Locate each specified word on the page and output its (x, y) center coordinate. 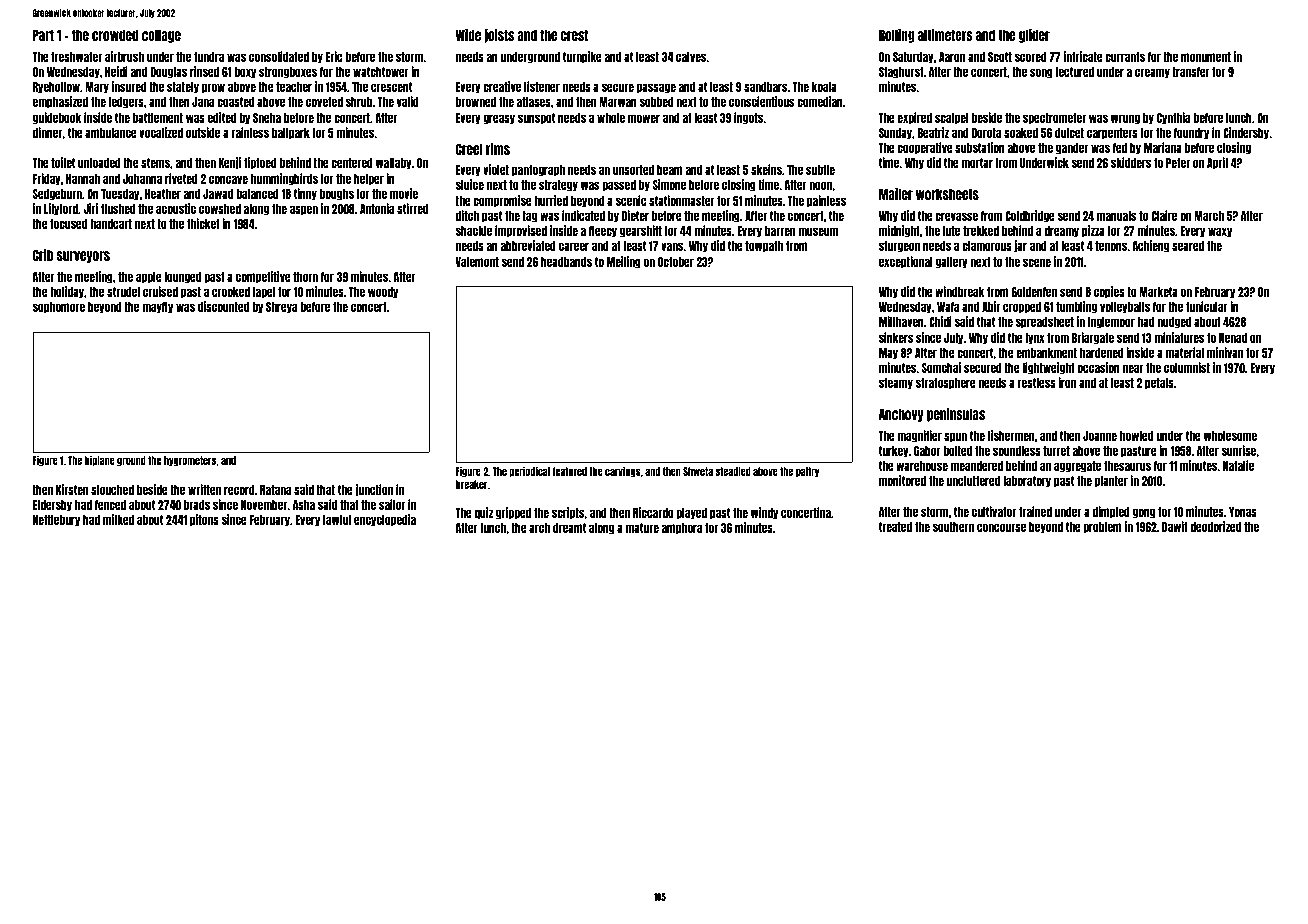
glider (1034, 36)
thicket (203, 223)
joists (499, 36)
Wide (468, 35)
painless (826, 201)
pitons (204, 520)
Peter (1178, 163)
